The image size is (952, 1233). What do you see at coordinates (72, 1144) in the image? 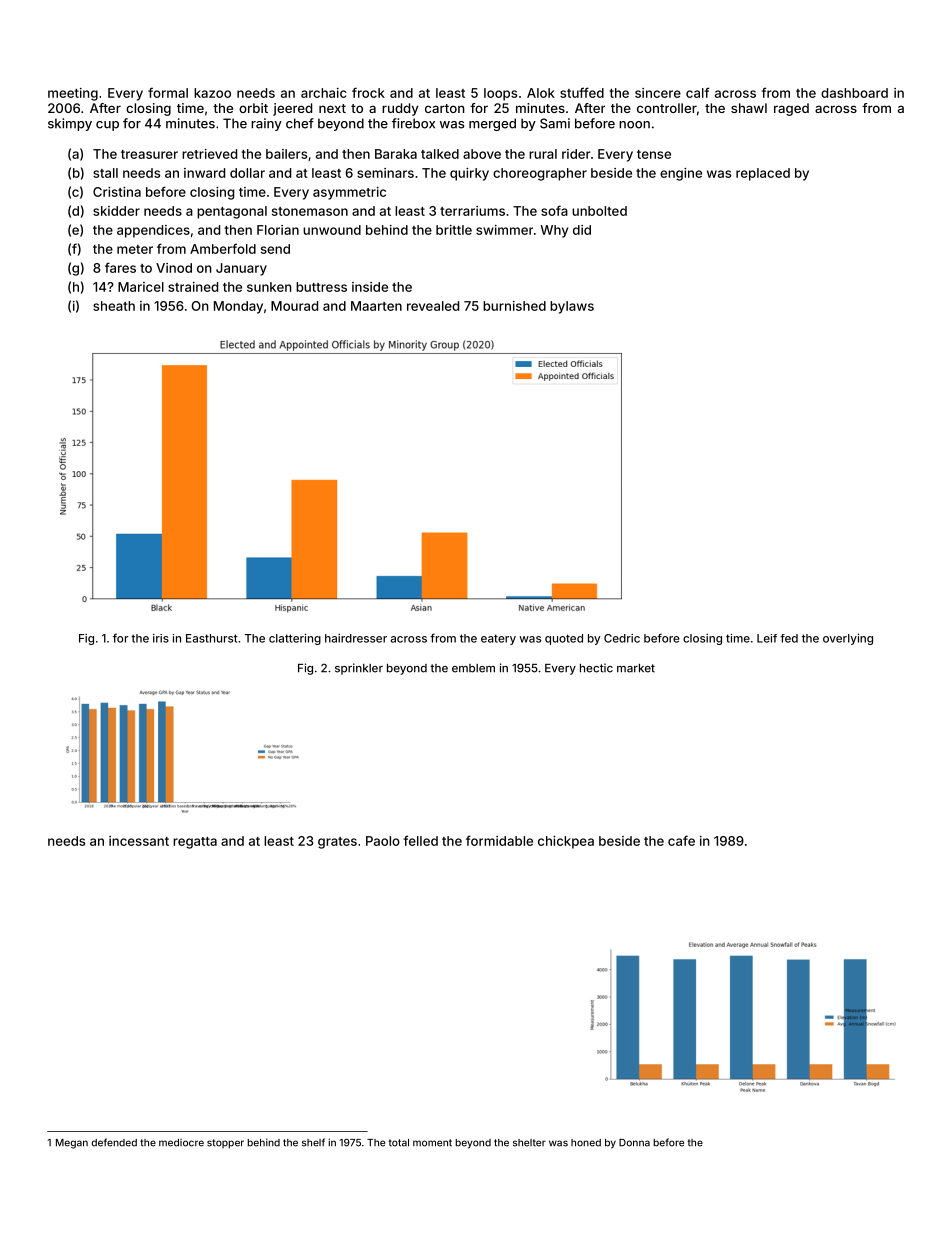
I see `Megan` at bounding box center [72, 1144].
